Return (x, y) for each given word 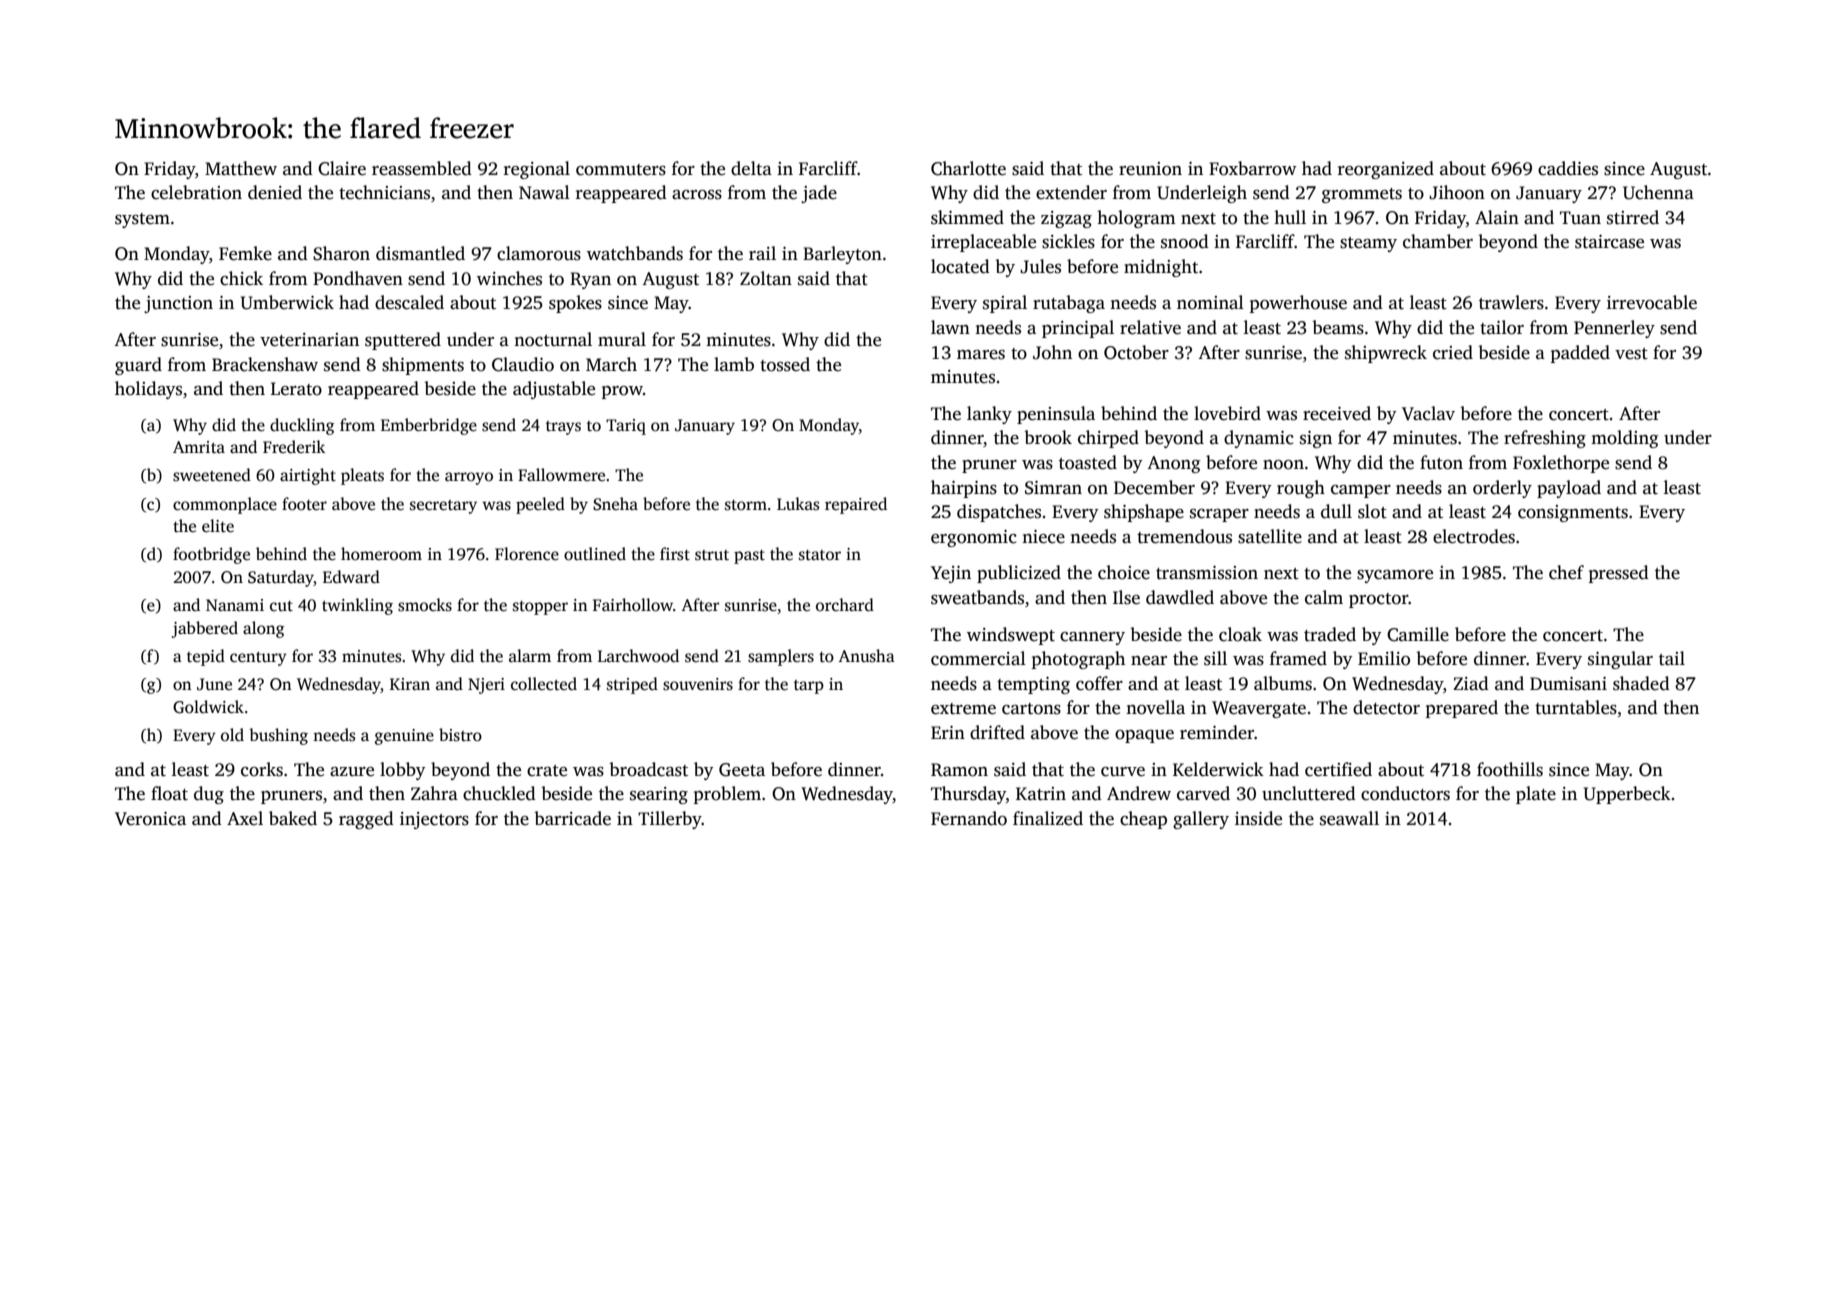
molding (1625, 439)
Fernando (969, 818)
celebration (196, 192)
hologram (1136, 219)
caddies (1568, 168)
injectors (434, 820)
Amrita (199, 447)
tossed (785, 364)
